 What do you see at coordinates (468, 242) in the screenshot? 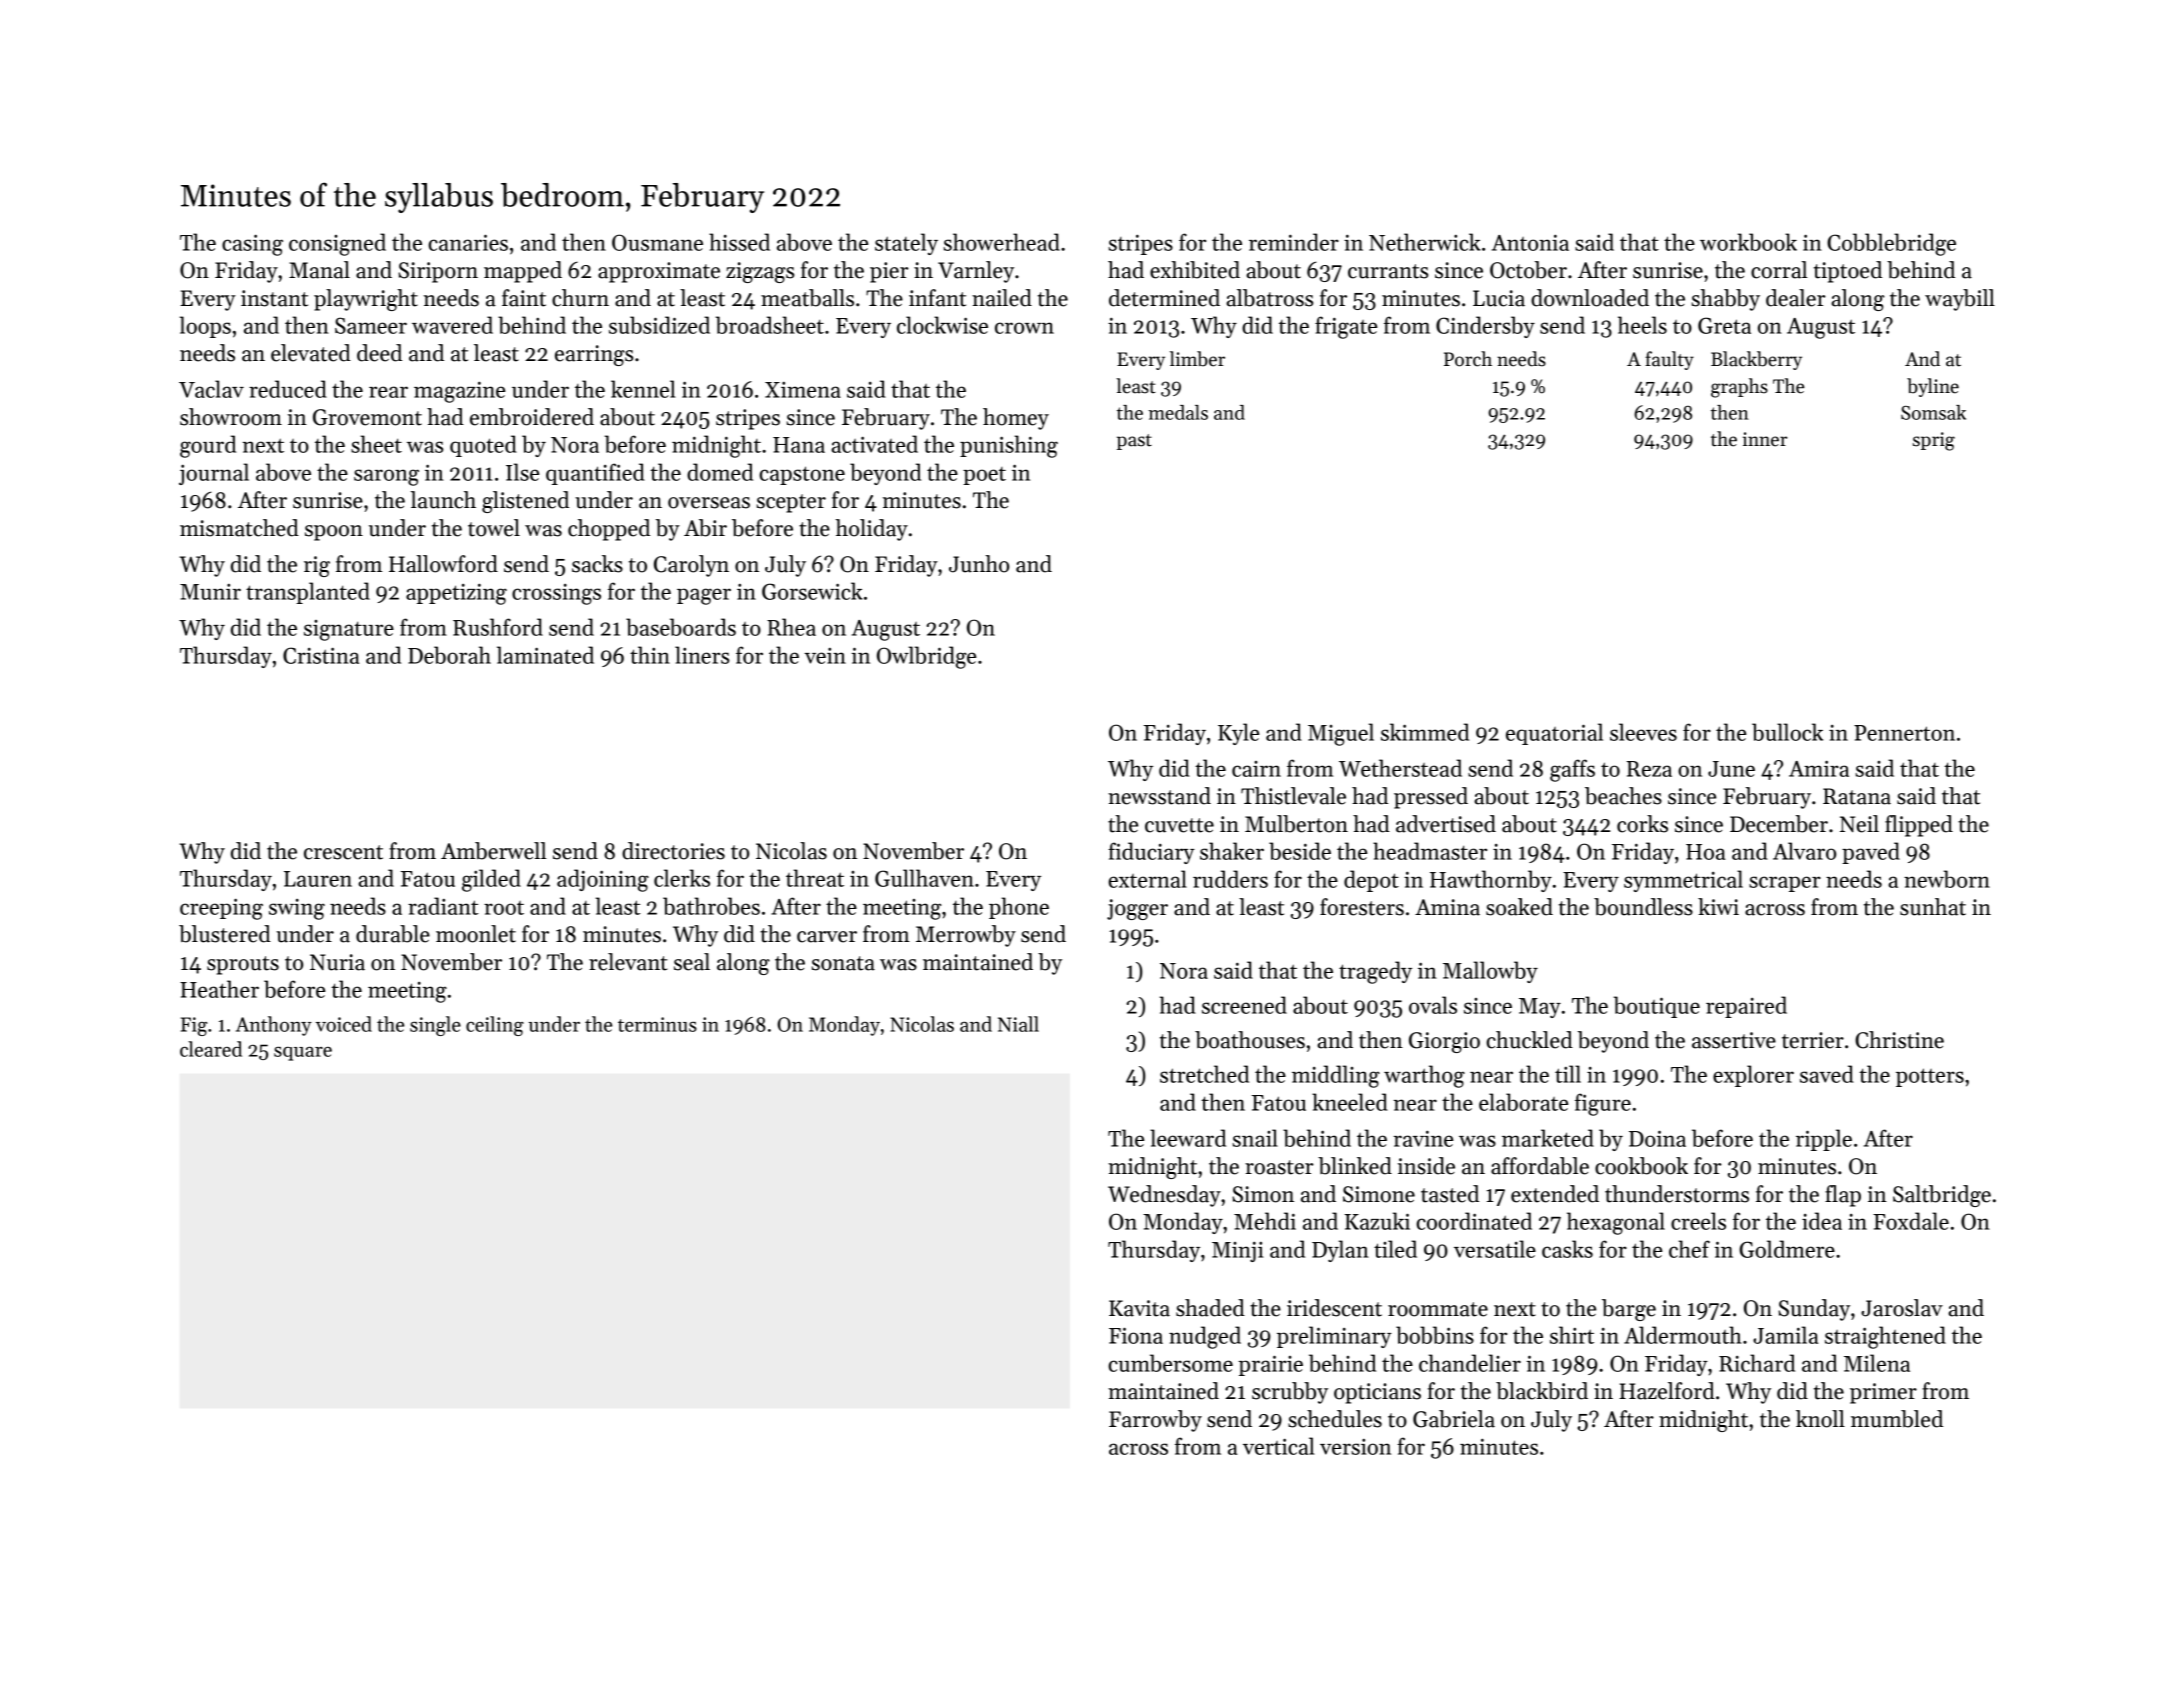
I see `canaries` at bounding box center [468, 242].
